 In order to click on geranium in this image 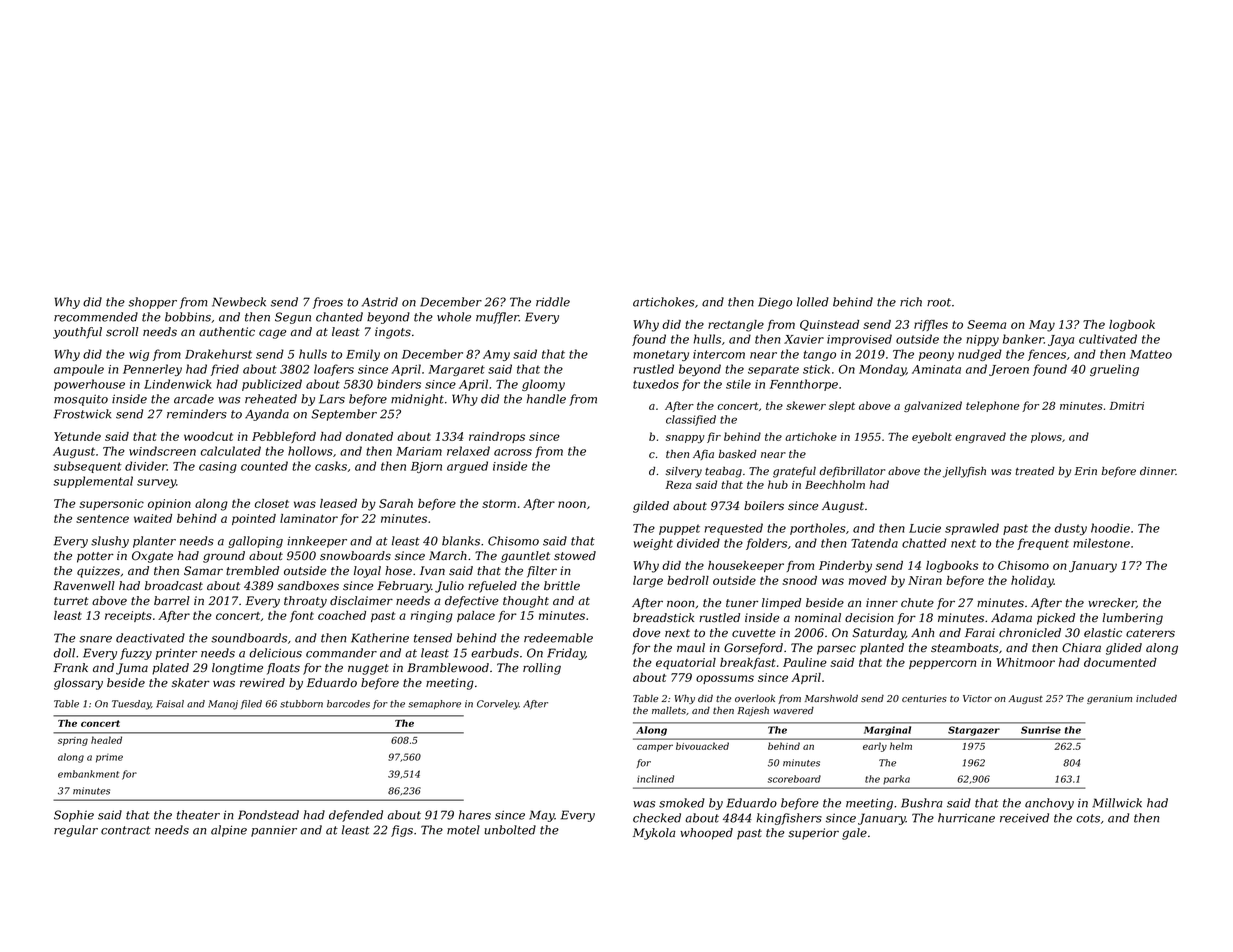, I will do `click(1109, 699)`.
